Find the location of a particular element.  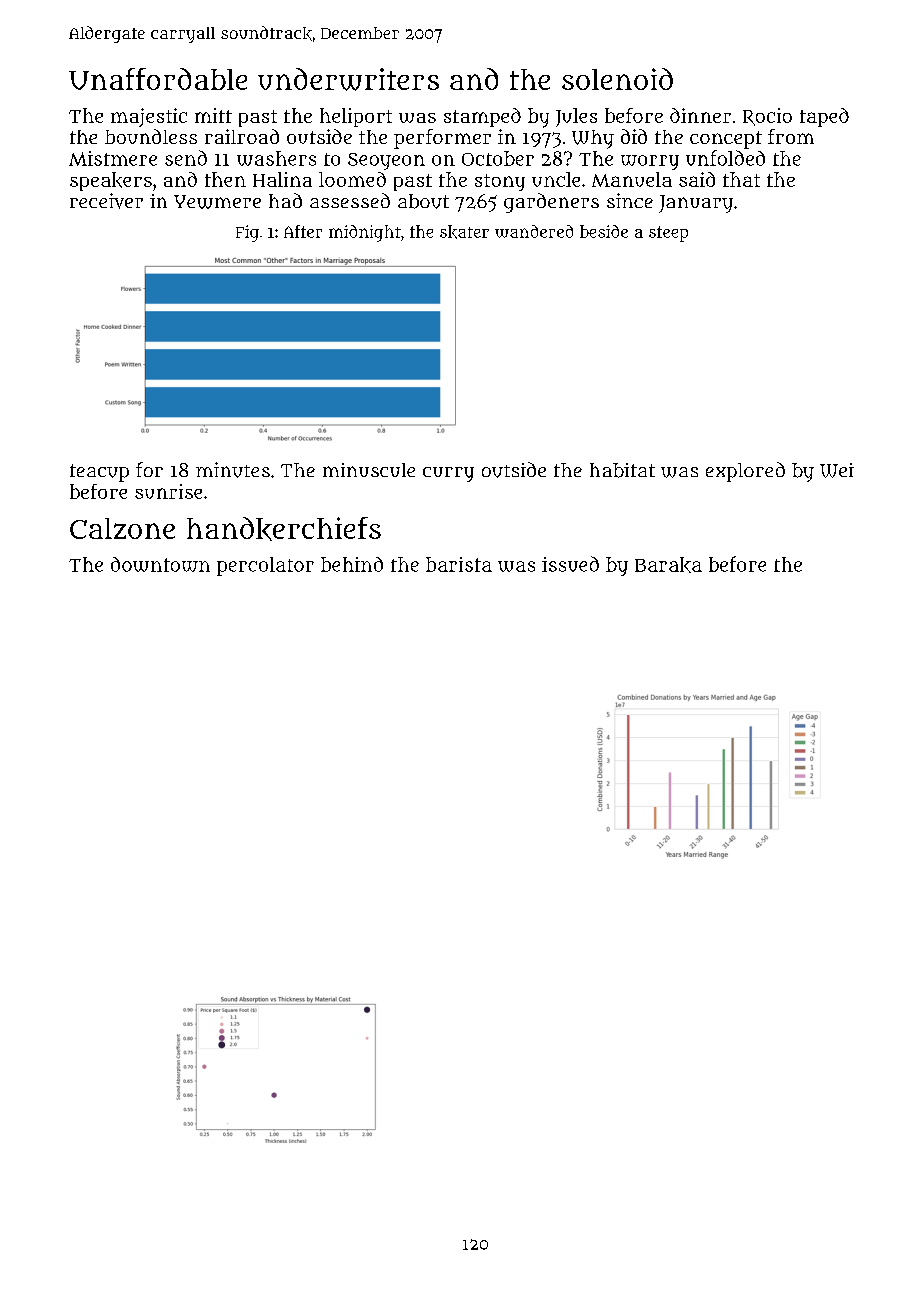

minutes is located at coordinates (233, 470).
